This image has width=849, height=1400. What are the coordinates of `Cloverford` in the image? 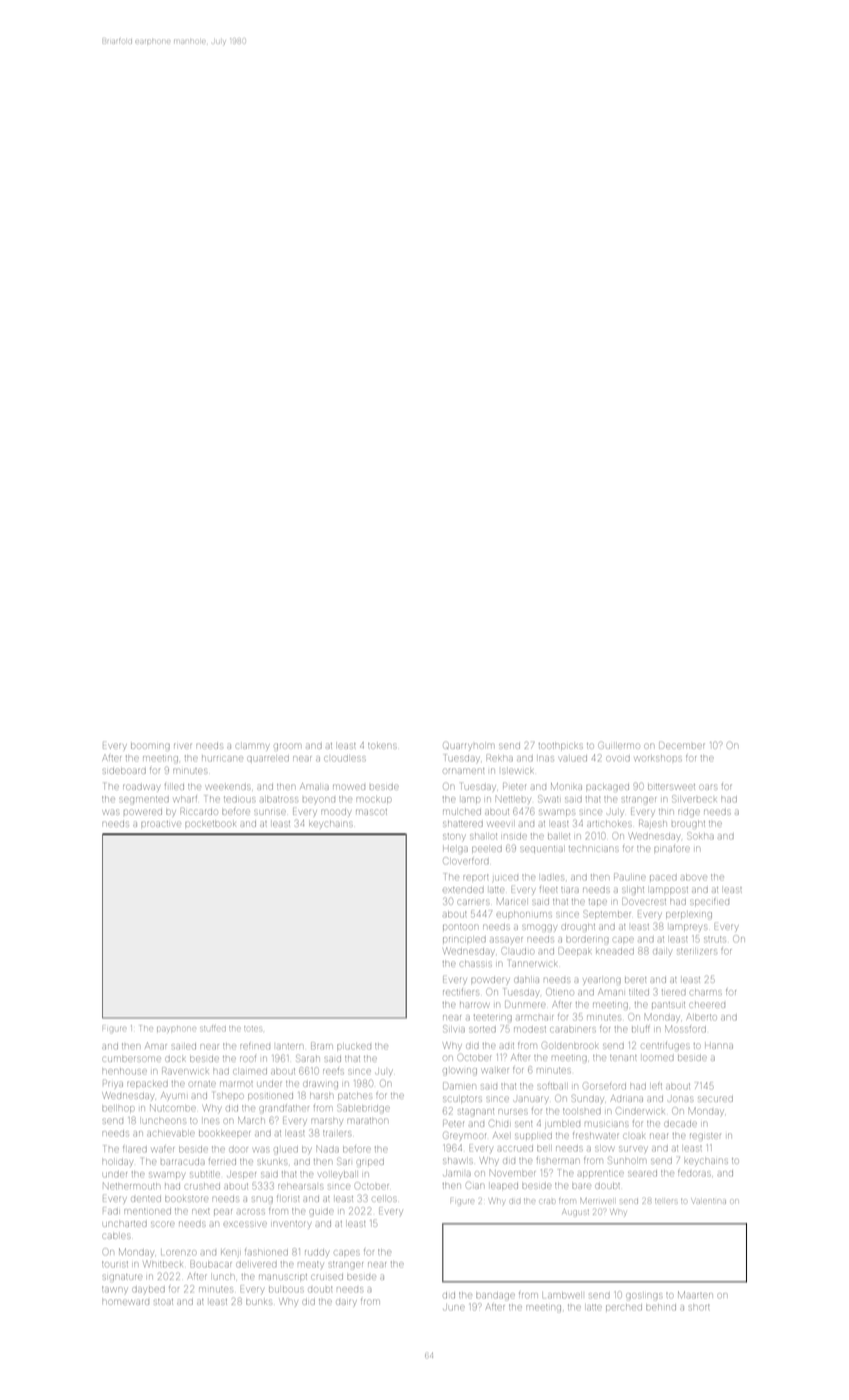 It's located at (466, 860).
